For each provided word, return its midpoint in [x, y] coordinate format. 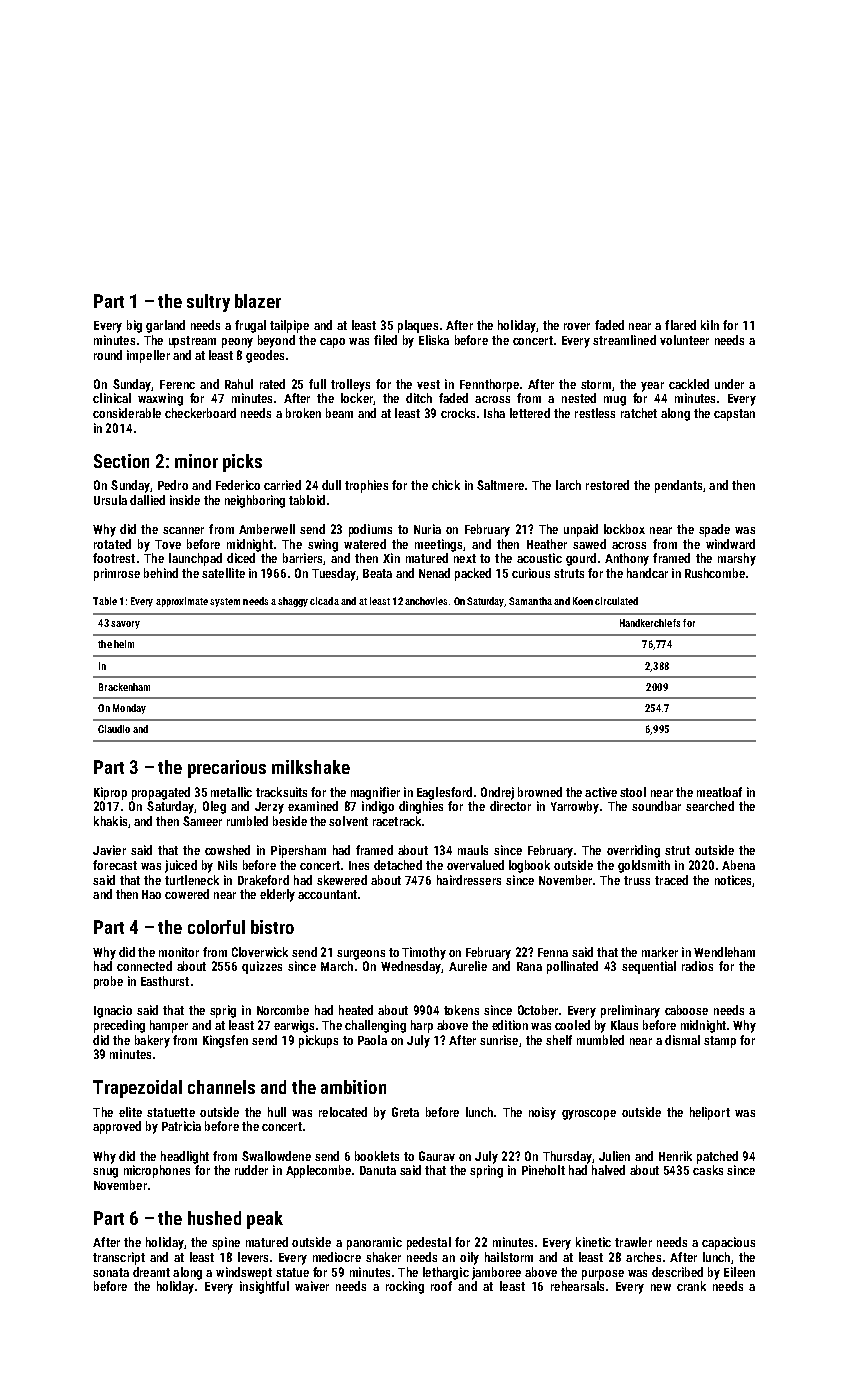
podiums [370, 530]
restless [595, 413]
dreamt [151, 1272]
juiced [181, 866]
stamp [720, 1042]
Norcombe [283, 1010]
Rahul [239, 384]
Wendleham [724, 952]
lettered [530, 413]
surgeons [361, 955]
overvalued [475, 865]
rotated [112, 544]
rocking [405, 1287]
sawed [589, 544]
